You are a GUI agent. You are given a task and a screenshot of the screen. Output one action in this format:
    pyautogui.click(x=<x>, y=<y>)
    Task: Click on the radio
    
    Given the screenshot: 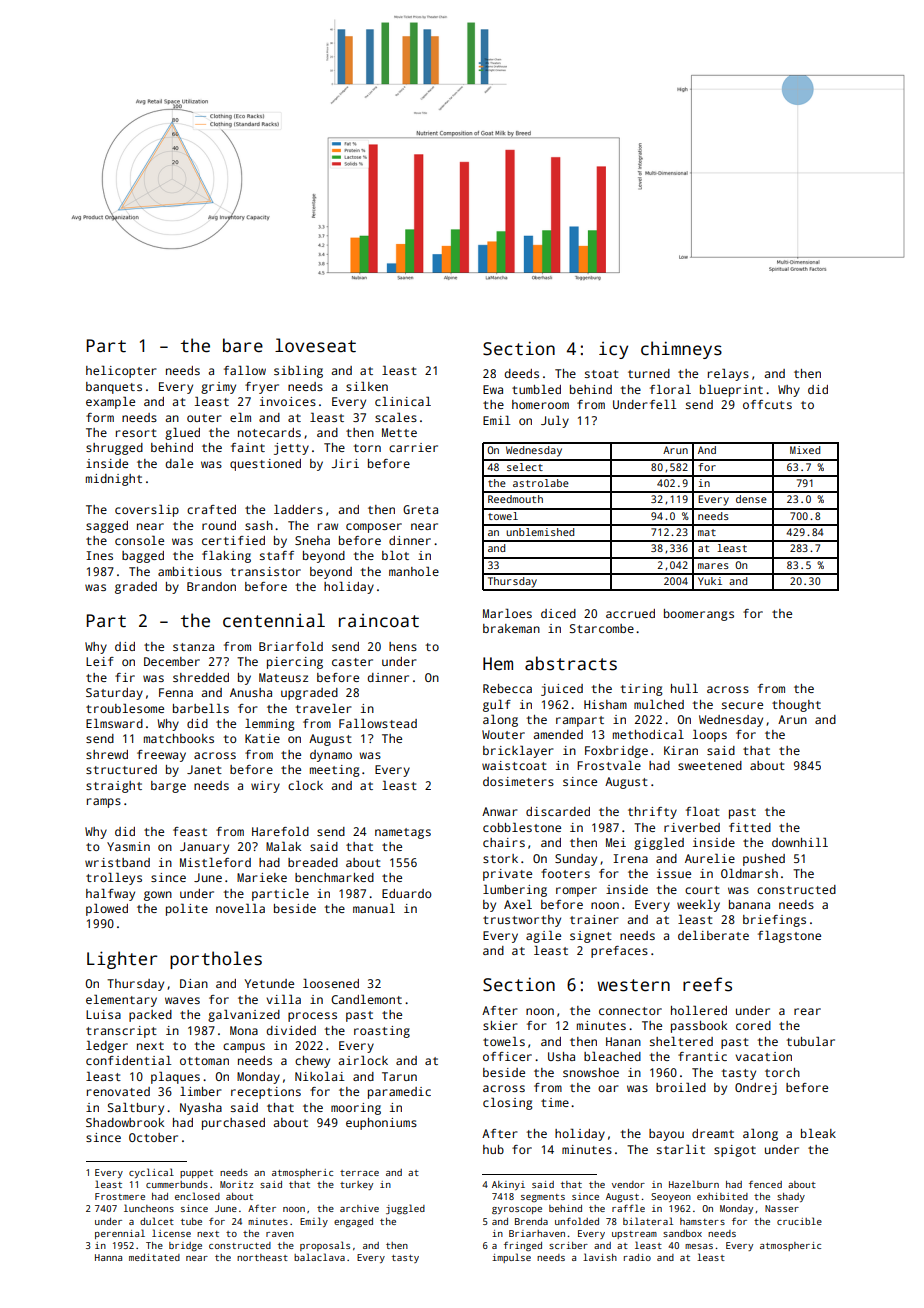 What is the action you would take?
    pyautogui.click(x=637, y=1257)
